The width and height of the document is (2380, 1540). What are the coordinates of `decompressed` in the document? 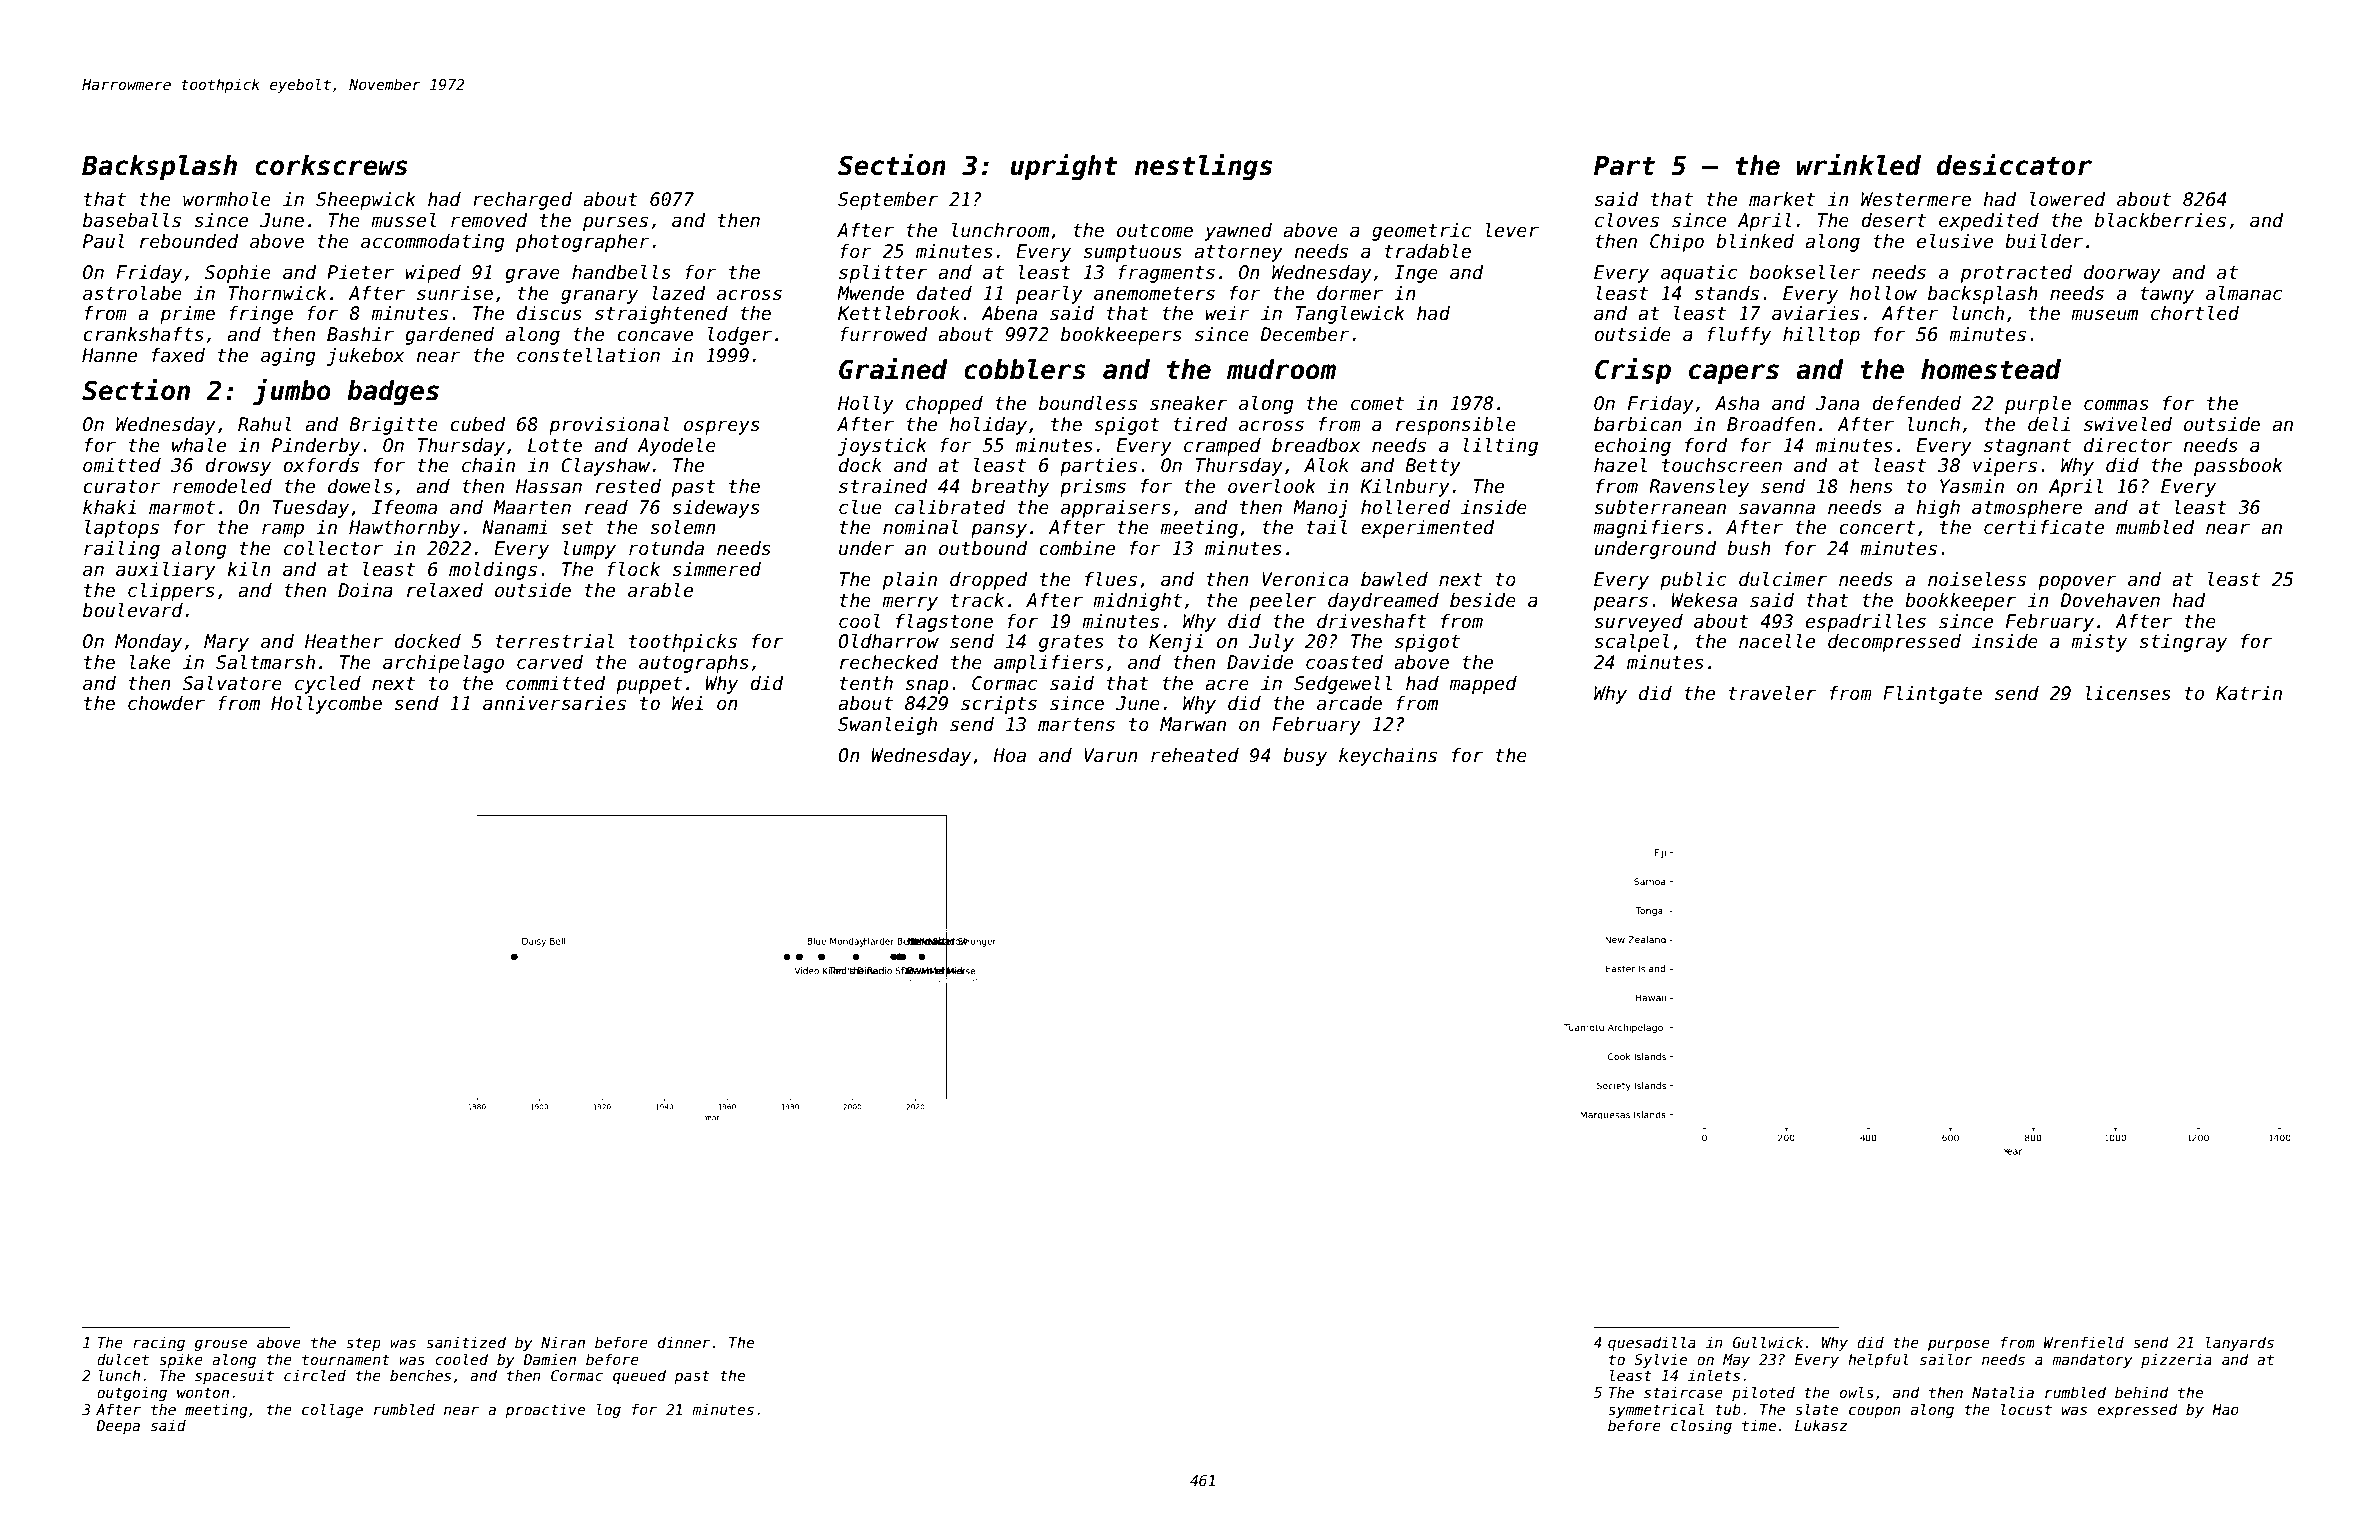 It's located at (1894, 643).
